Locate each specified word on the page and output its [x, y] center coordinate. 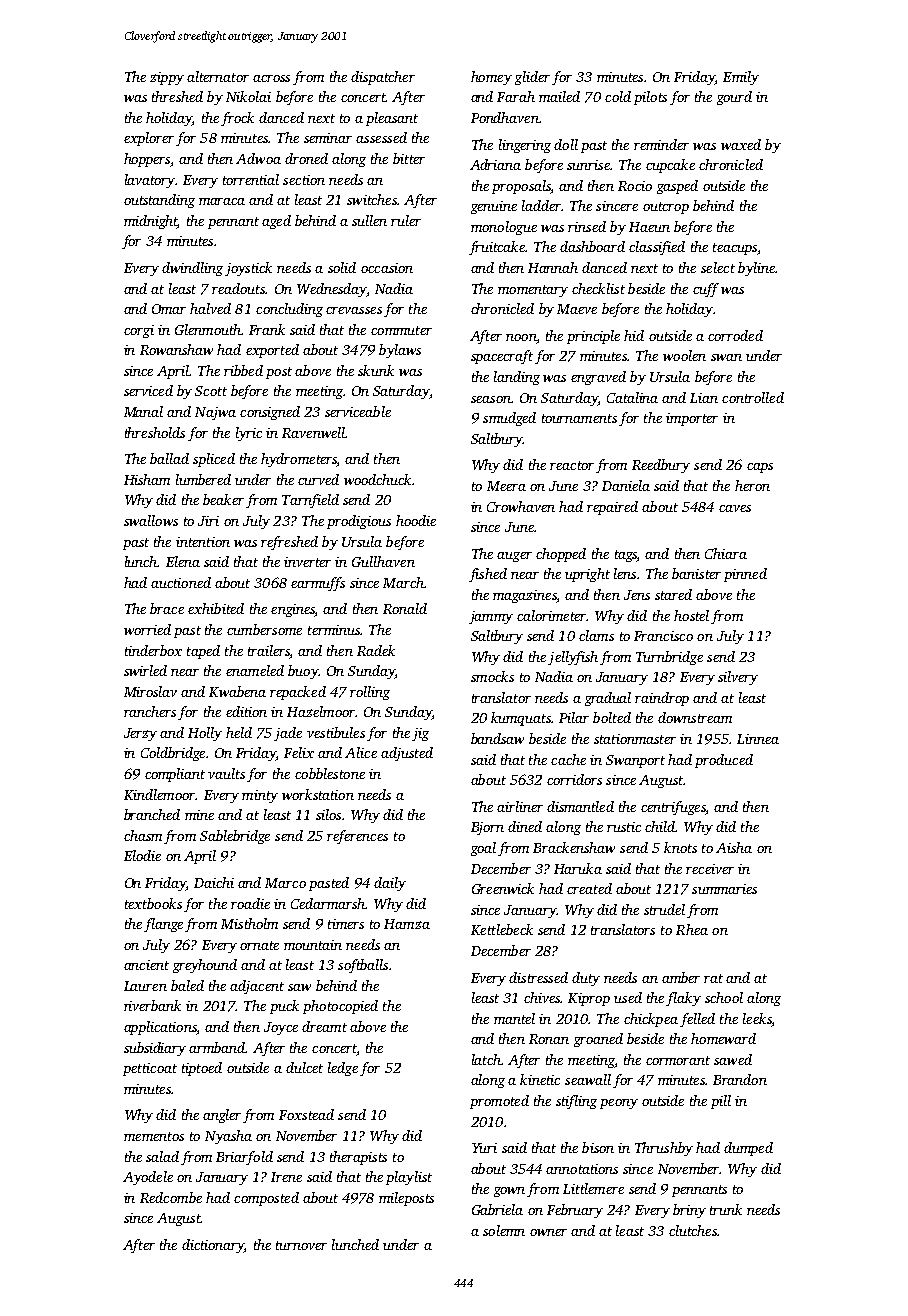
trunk [726, 1209]
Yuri [484, 1148]
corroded [735, 335]
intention [203, 542]
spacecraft [502, 357]
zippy [167, 78]
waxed [741, 144]
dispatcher [383, 78]
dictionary [213, 1246]
